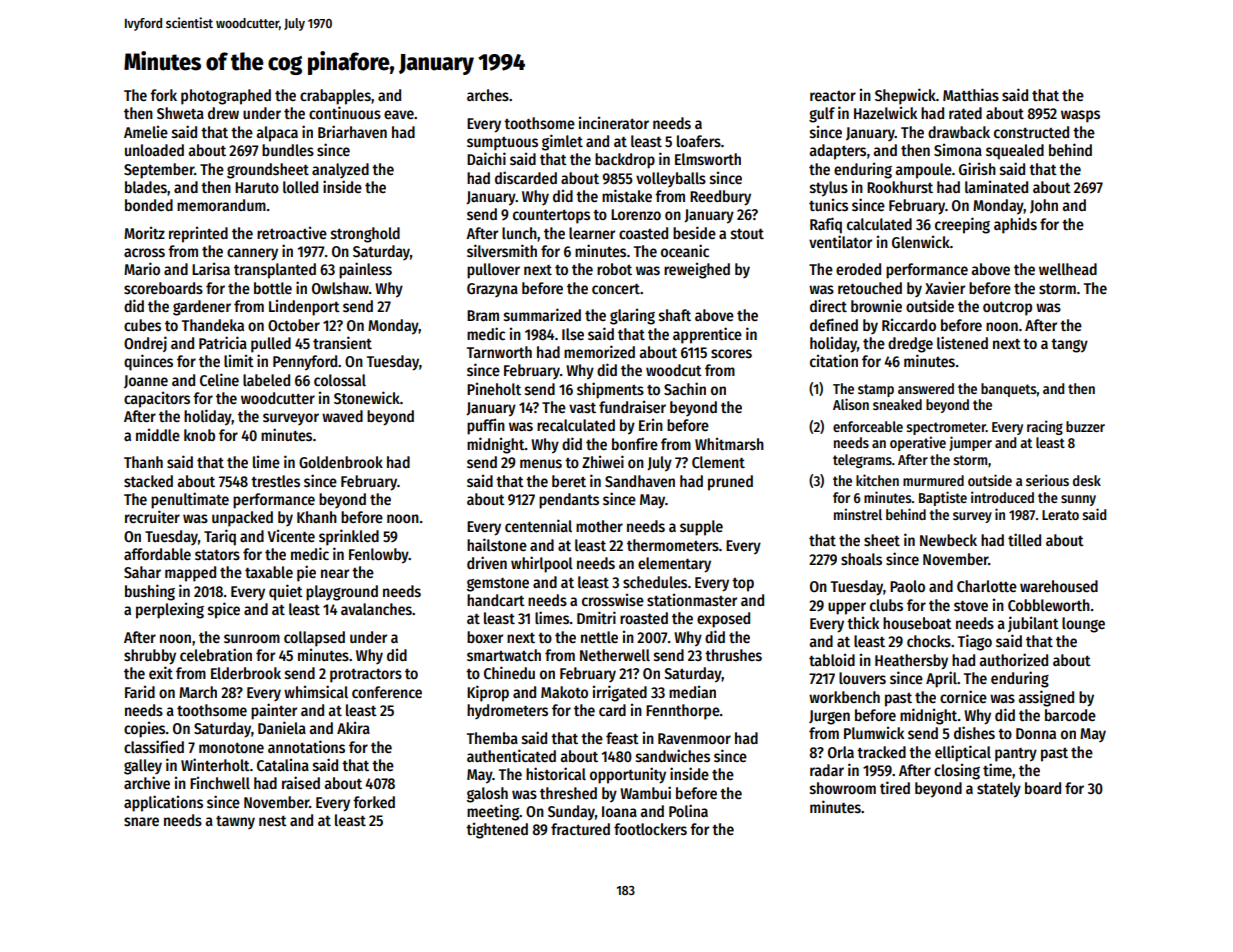  I want to click on warehoused, so click(1059, 586).
